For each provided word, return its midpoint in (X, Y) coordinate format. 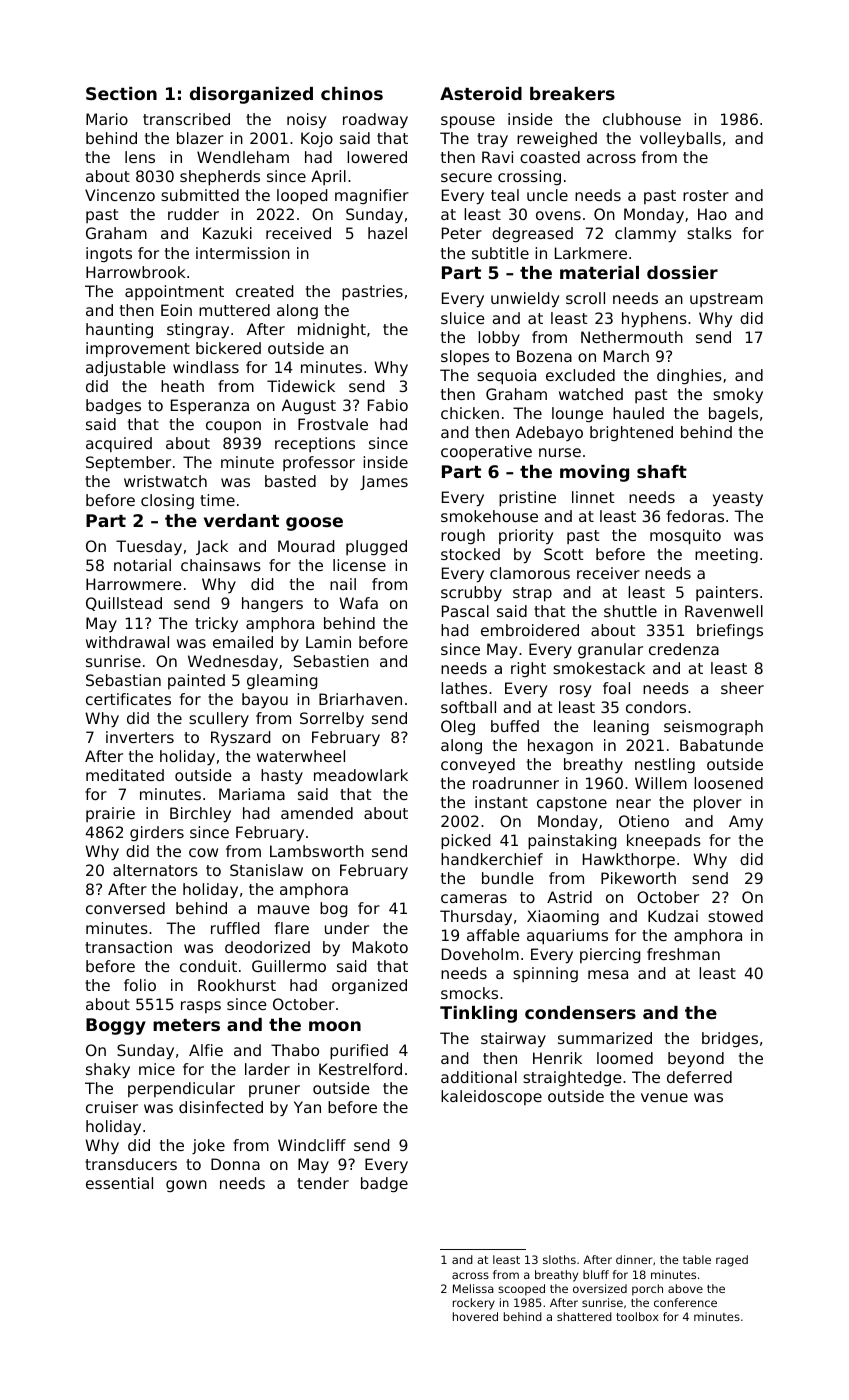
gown (186, 1186)
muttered (234, 310)
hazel (387, 233)
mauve (284, 909)
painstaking (572, 842)
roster (706, 195)
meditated (125, 775)
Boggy (116, 1026)
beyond (696, 1059)
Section (121, 93)
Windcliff (312, 1145)
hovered (475, 1316)
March (626, 356)
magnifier (372, 196)
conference (685, 1302)
